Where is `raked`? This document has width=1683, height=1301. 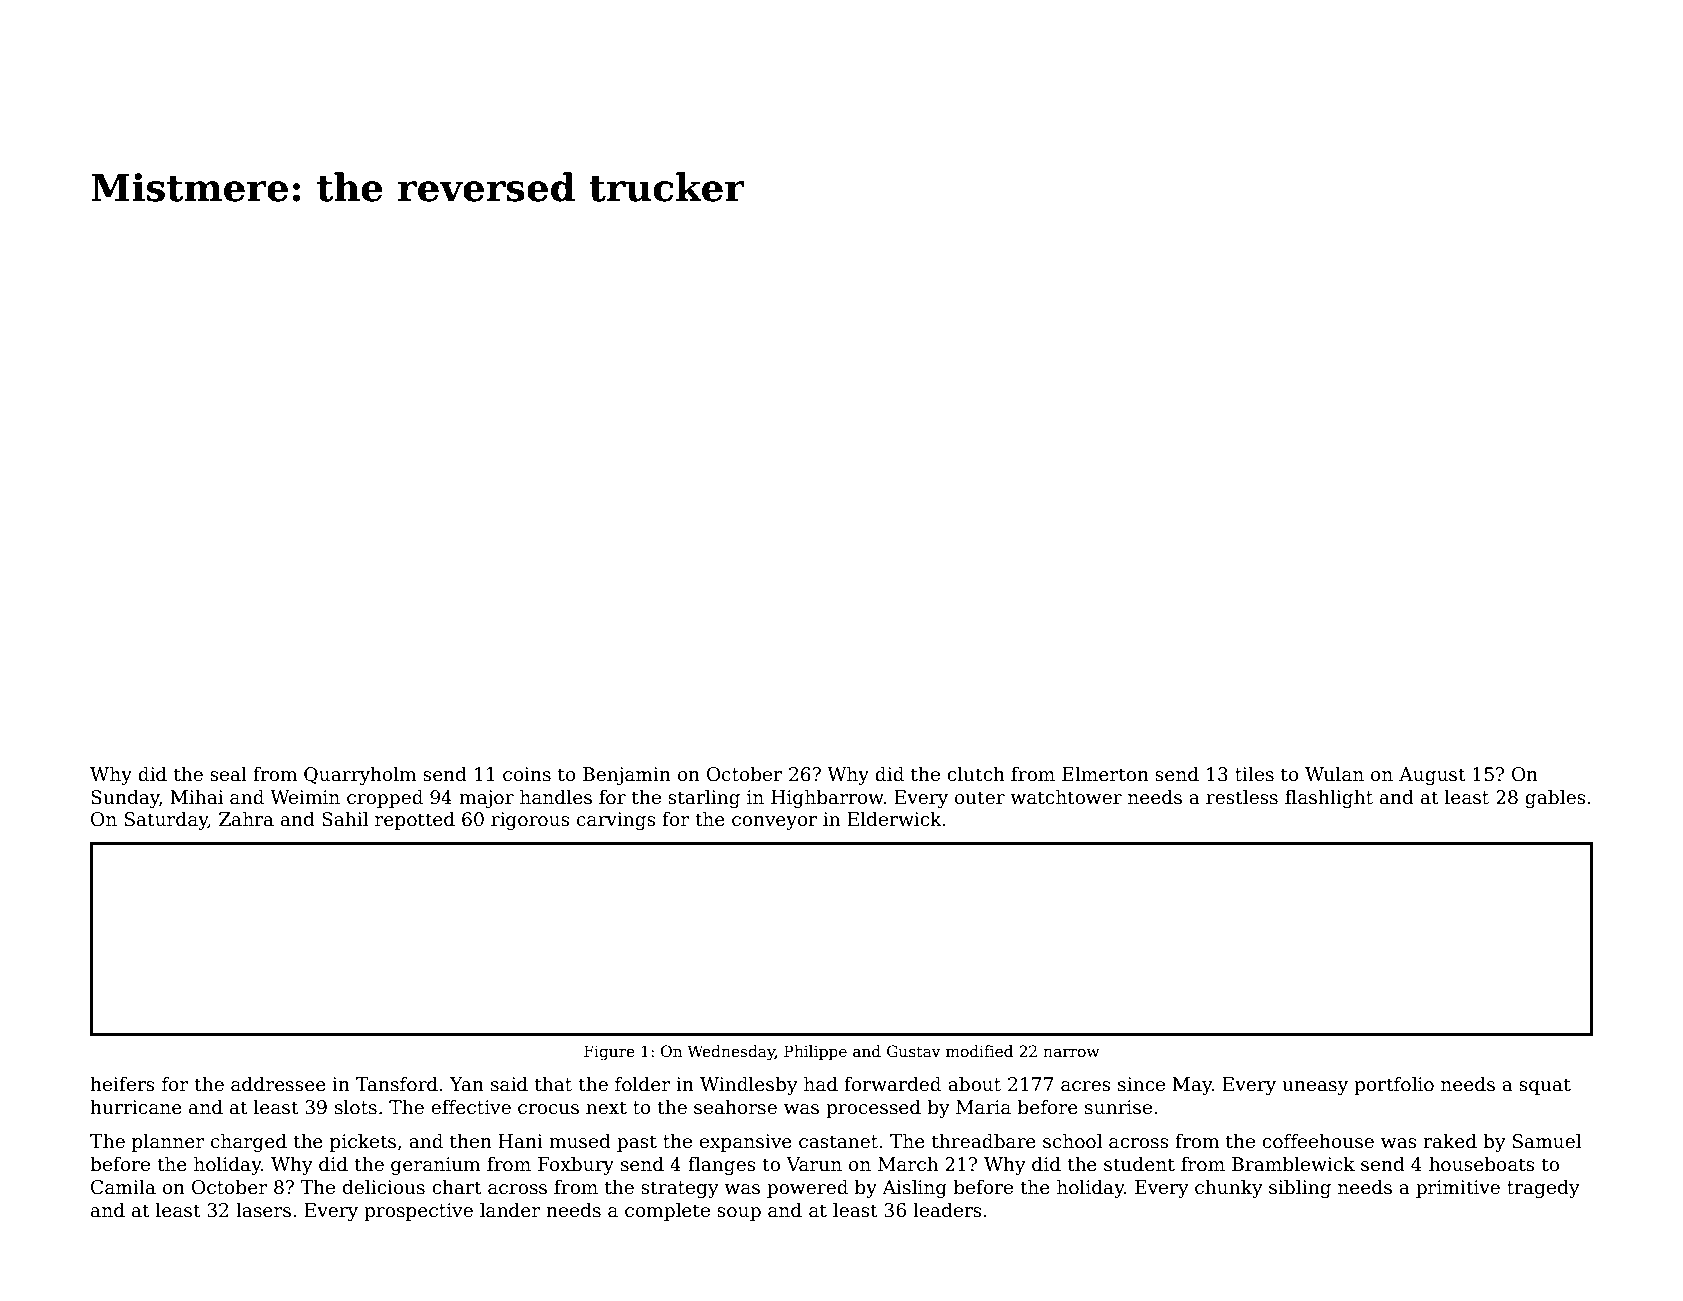 raked is located at coordinates (1450, 1141).
